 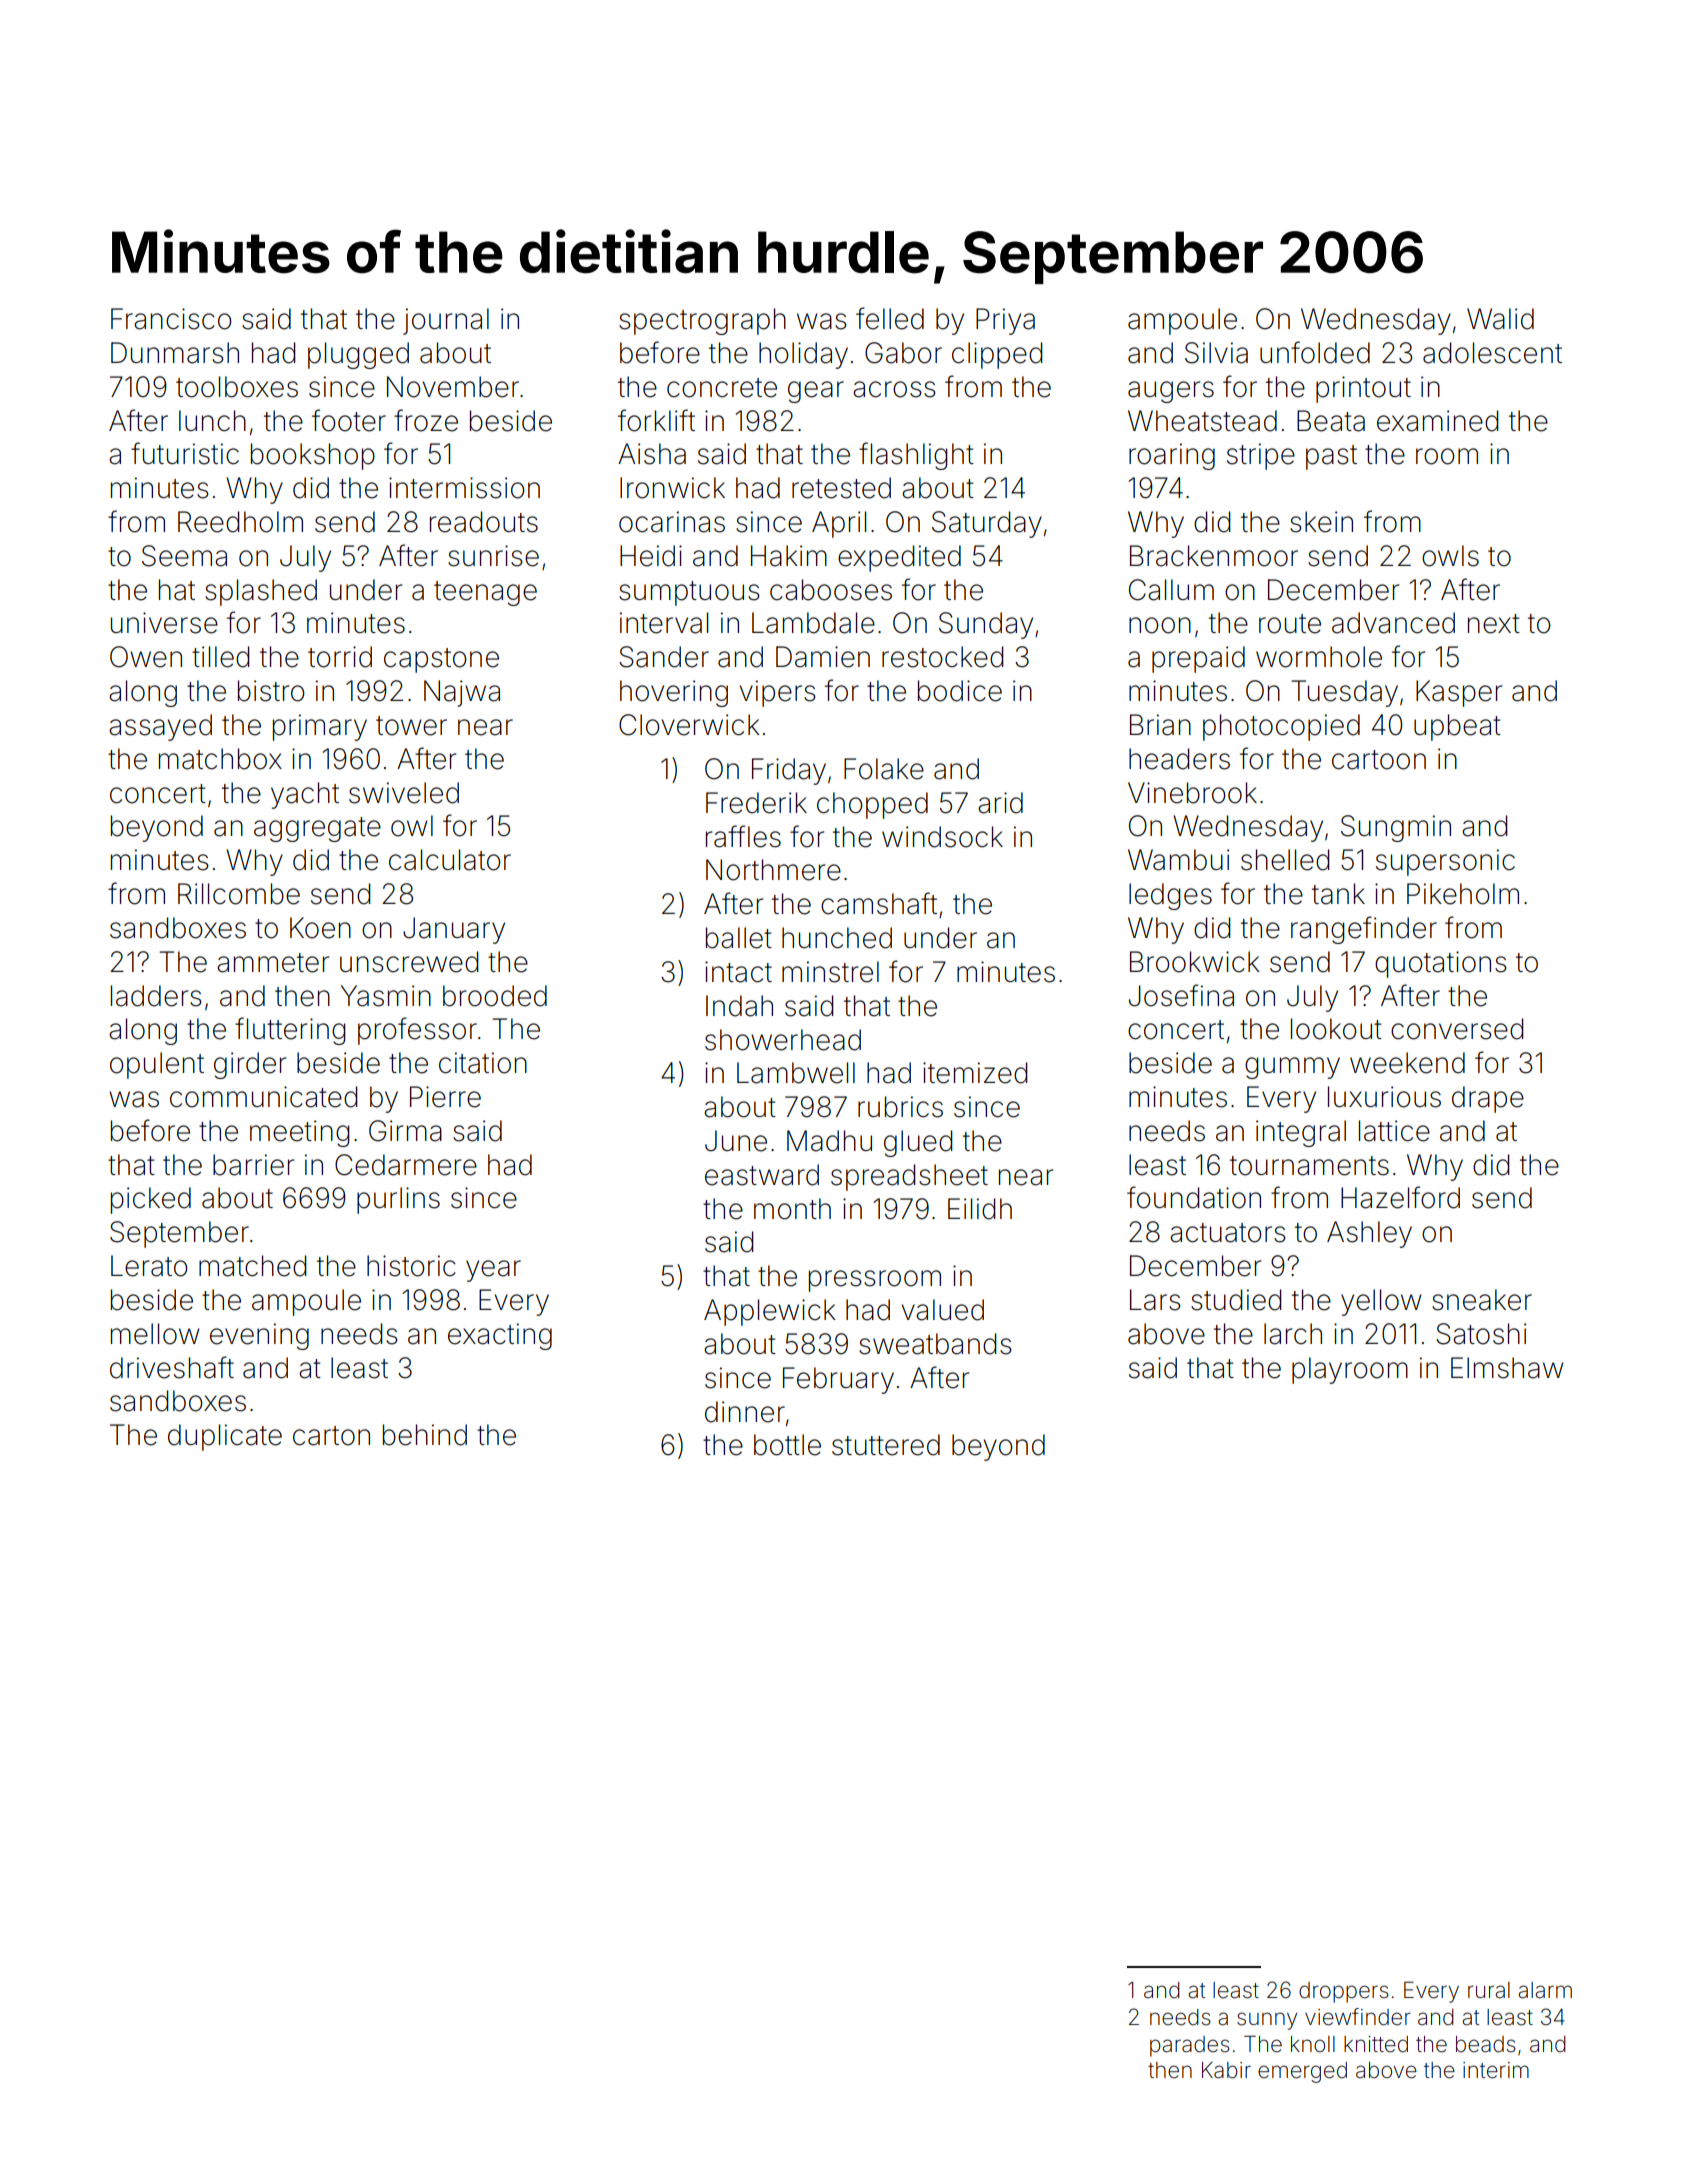 What do you see at coordinates (1292, 1068) in the image?
I see `gummy` at bounding box center [1292, 1068].
